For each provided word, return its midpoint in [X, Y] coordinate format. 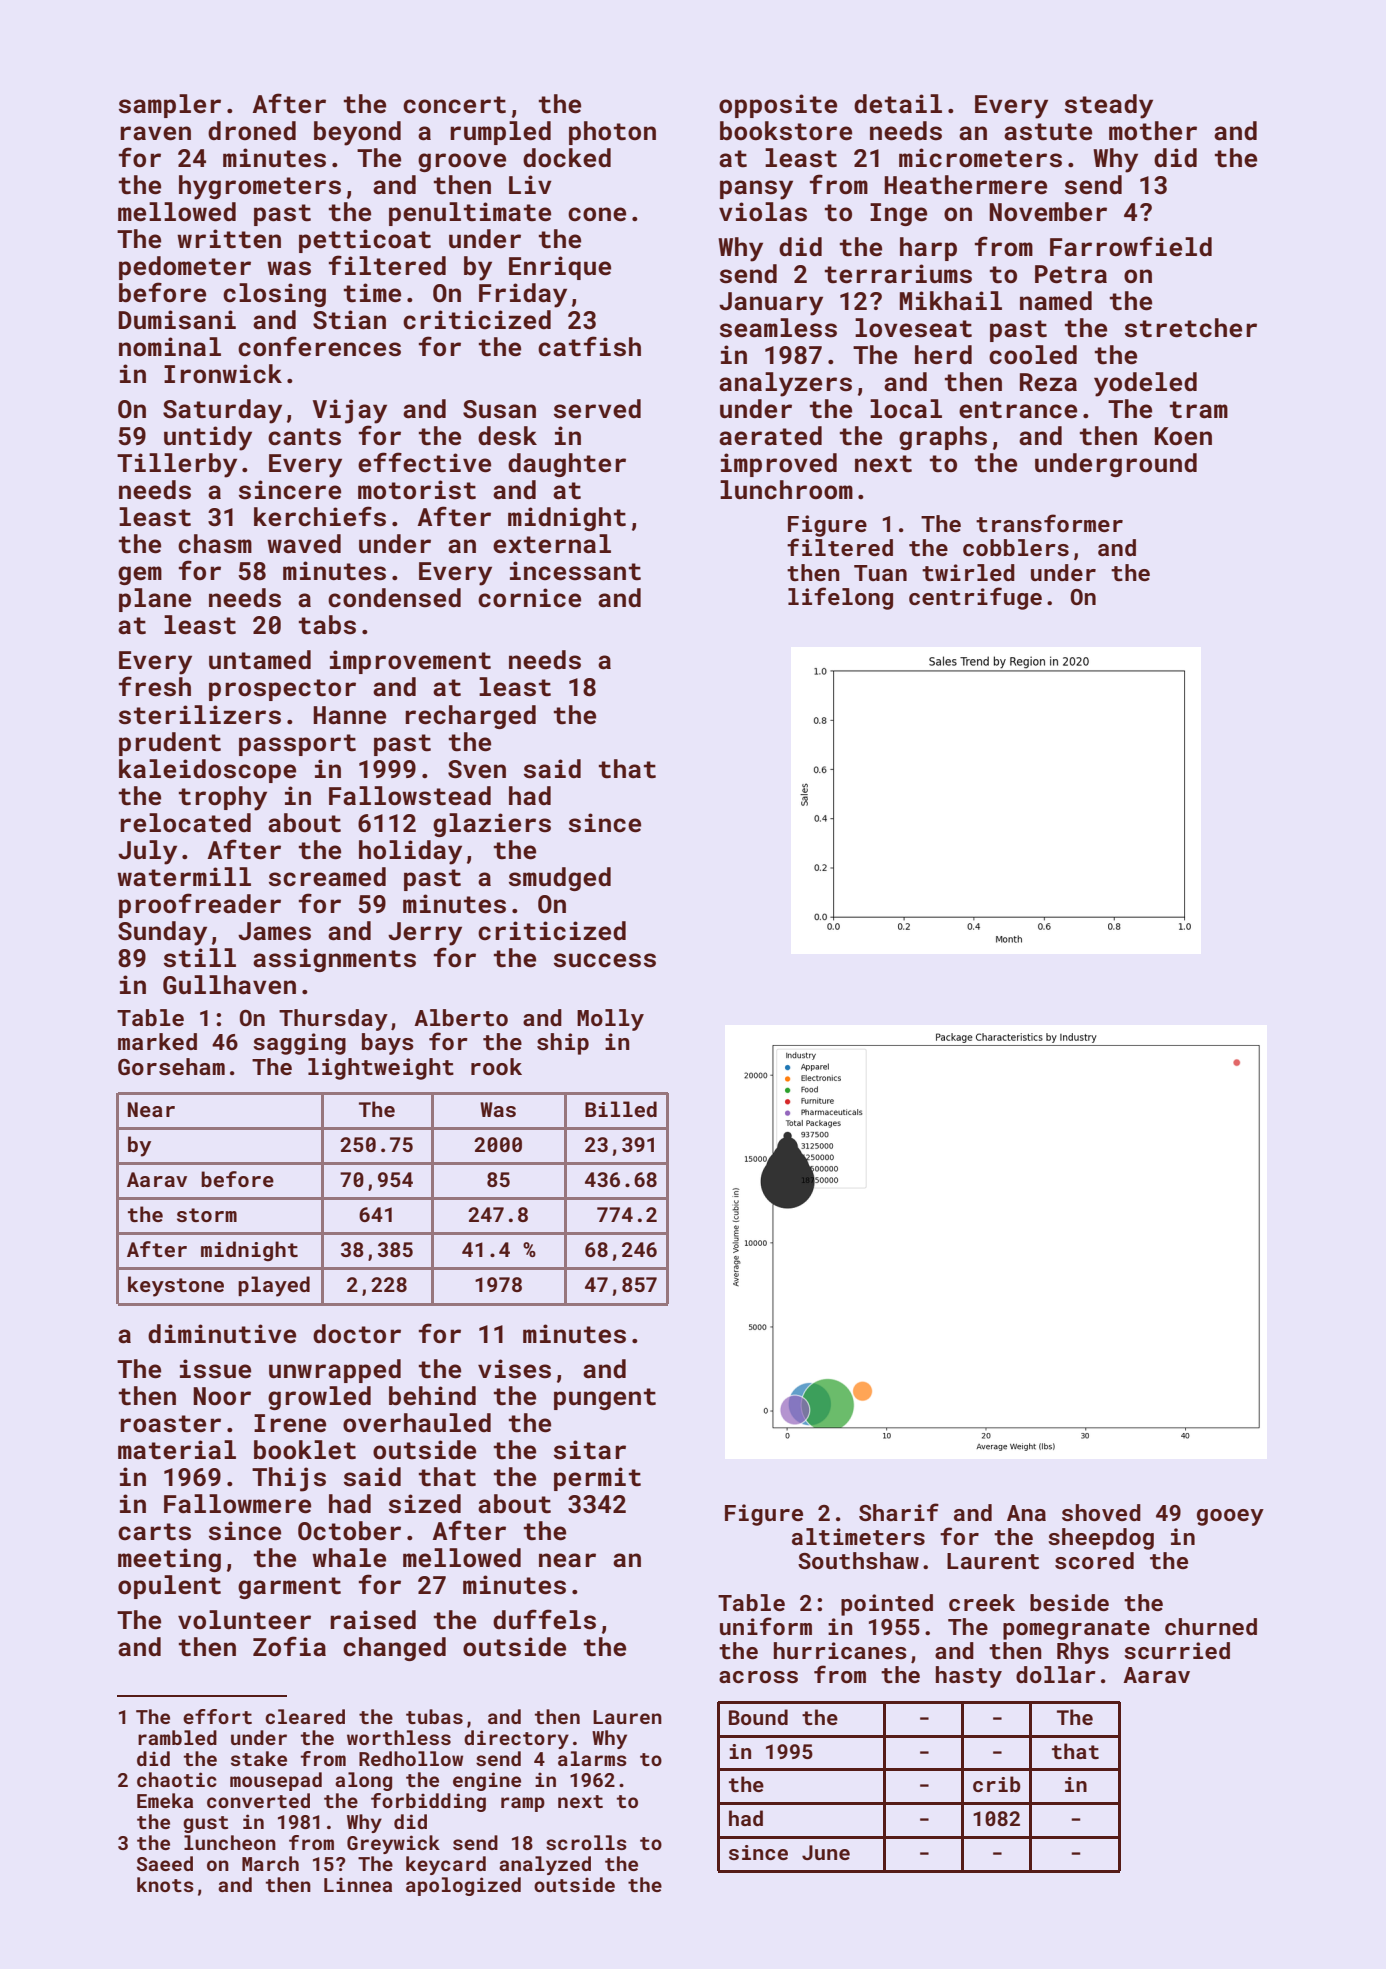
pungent [605, 1399]
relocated [185, 823]
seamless [778, 328]
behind [432, 1396]
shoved [1101, 1512]
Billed [621, 1109]
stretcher [1191, 328]
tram [1199, 410]
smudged [560, 879]
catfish [589, 346]
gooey [1230, 1517]
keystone [176, 1286]
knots [165, 1884]
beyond [357, 133]
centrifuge [975, 598]
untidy [208, 438]
